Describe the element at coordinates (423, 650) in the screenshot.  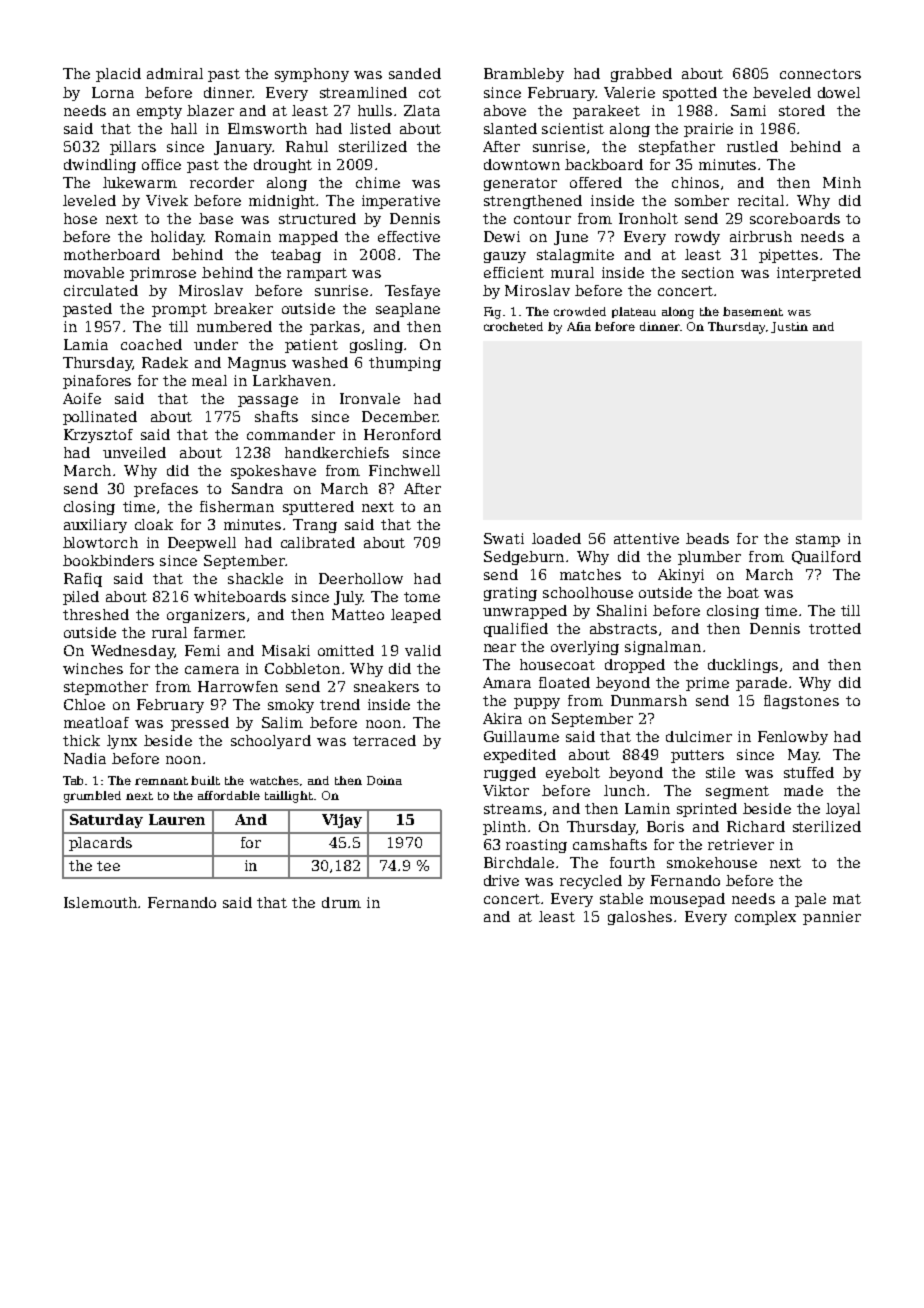
I see `valid` at that location.
